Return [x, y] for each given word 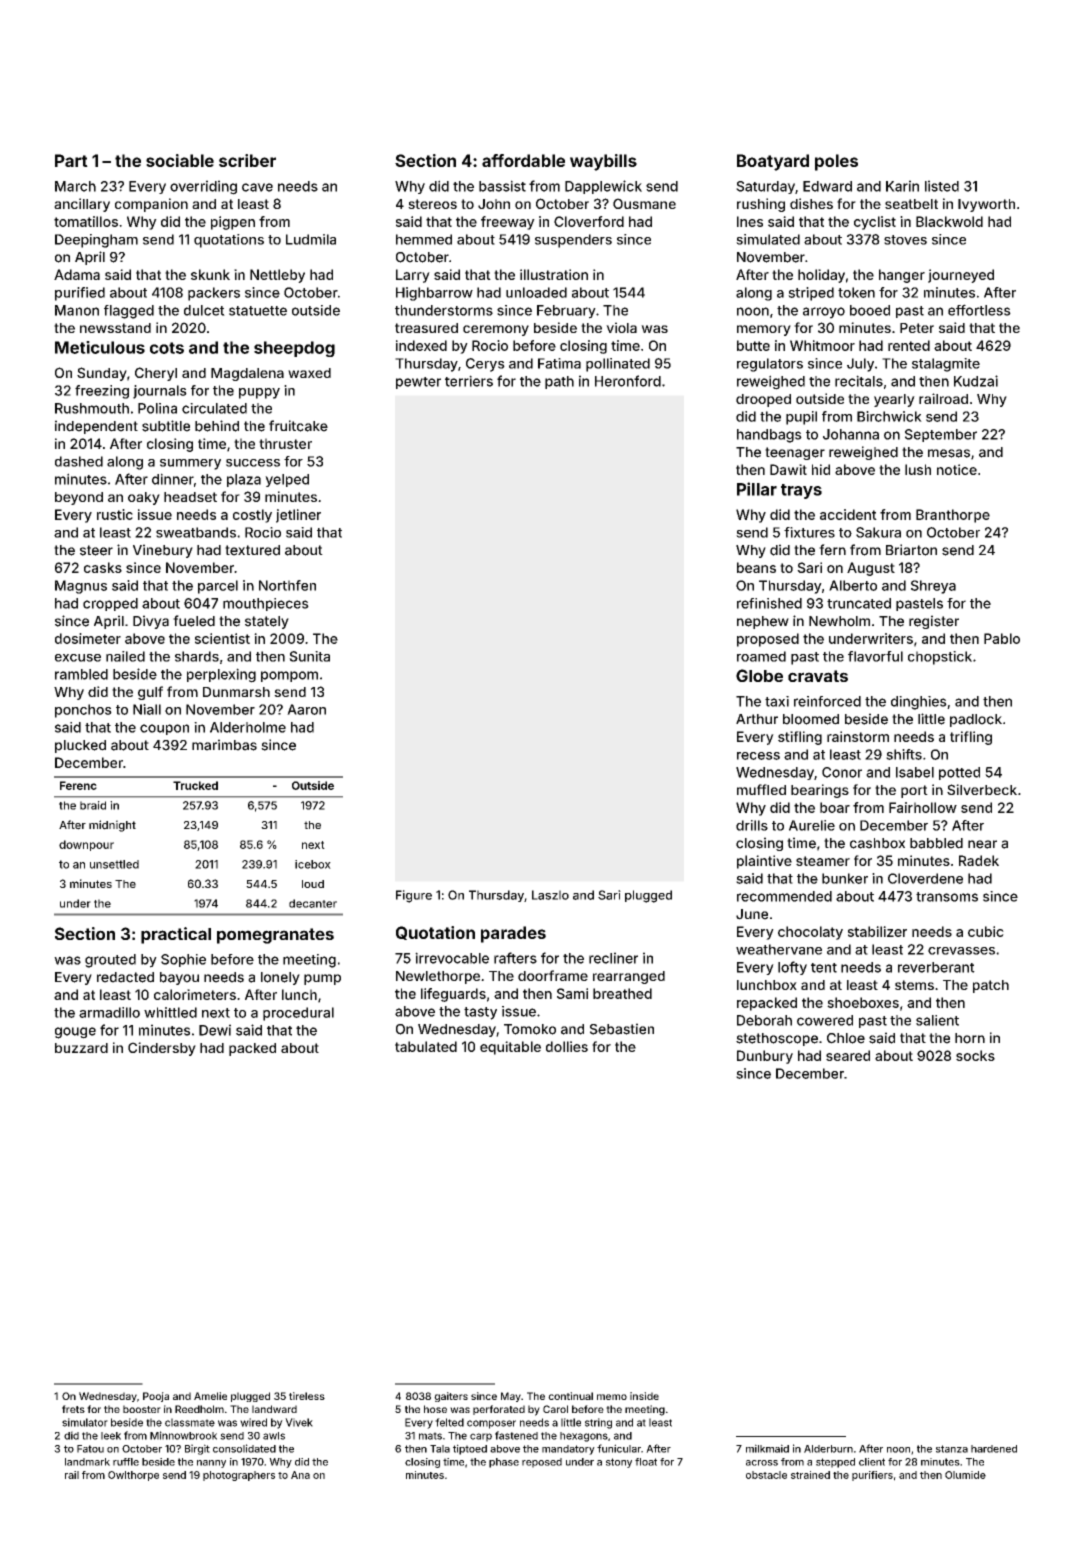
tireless [307, 1396]
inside [644, 1396]
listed [942, 186]
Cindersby [162, 1049]
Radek [979, 860]
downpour [86, 845]
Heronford [628, 381]
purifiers [872, 1476]
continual [570, 1396]
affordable [523, 160]
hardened [994, 1449]
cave [257, 187]
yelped [287, 480]
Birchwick [889, 416]
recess [758, 756]
